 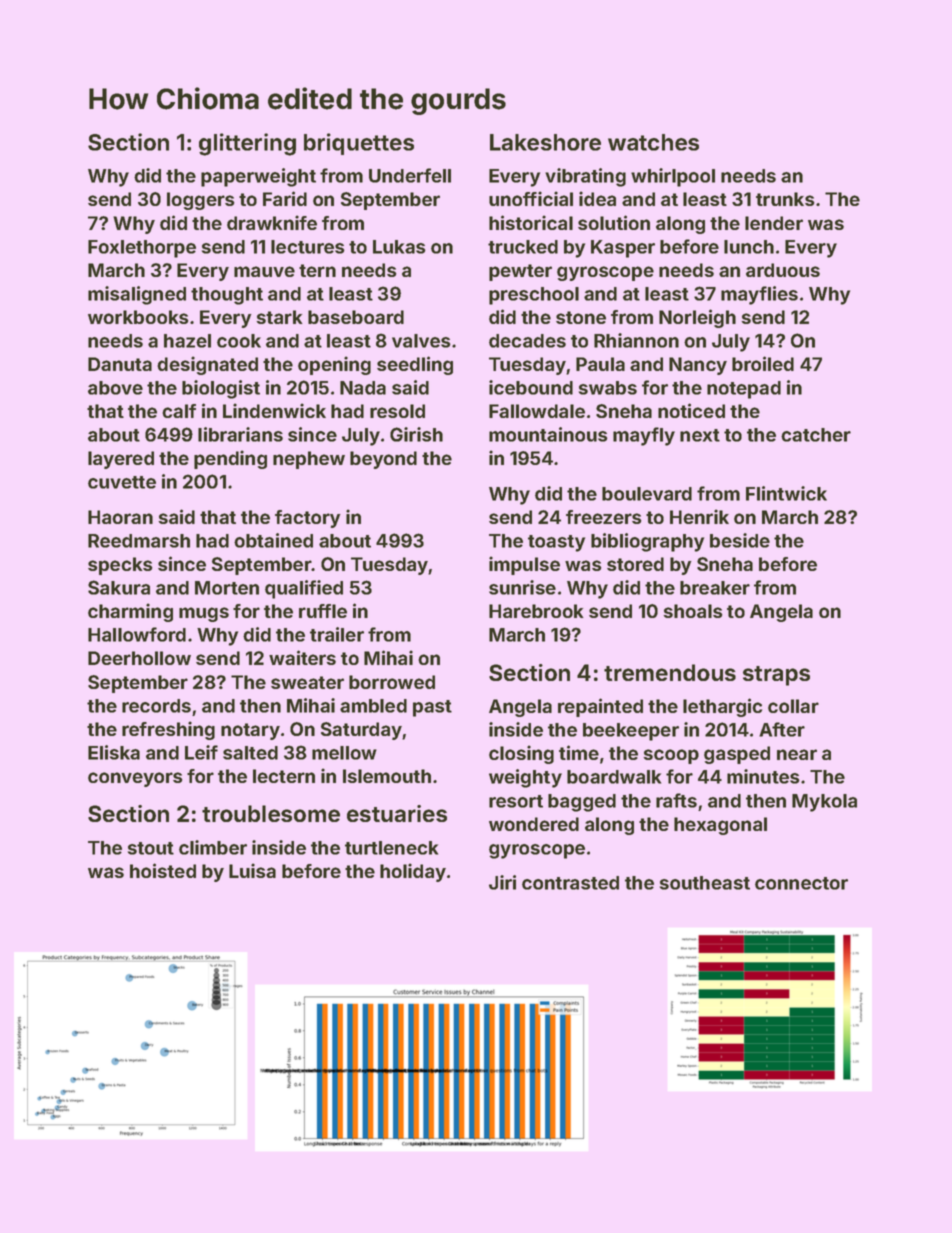 What do you see at coordinates (397, 411) in the document?
I see `resold` at bounding box center [397, 411].
